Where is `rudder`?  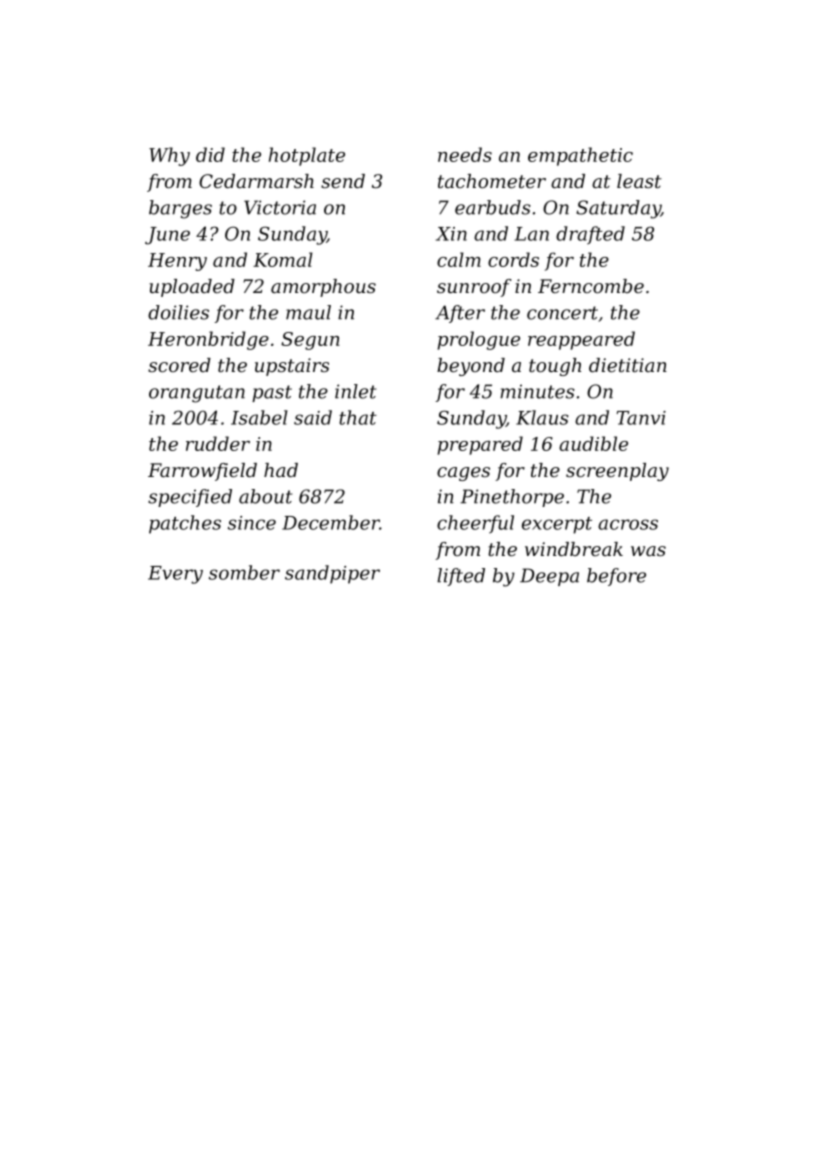 rudder is located at coordinates (218, 443).
